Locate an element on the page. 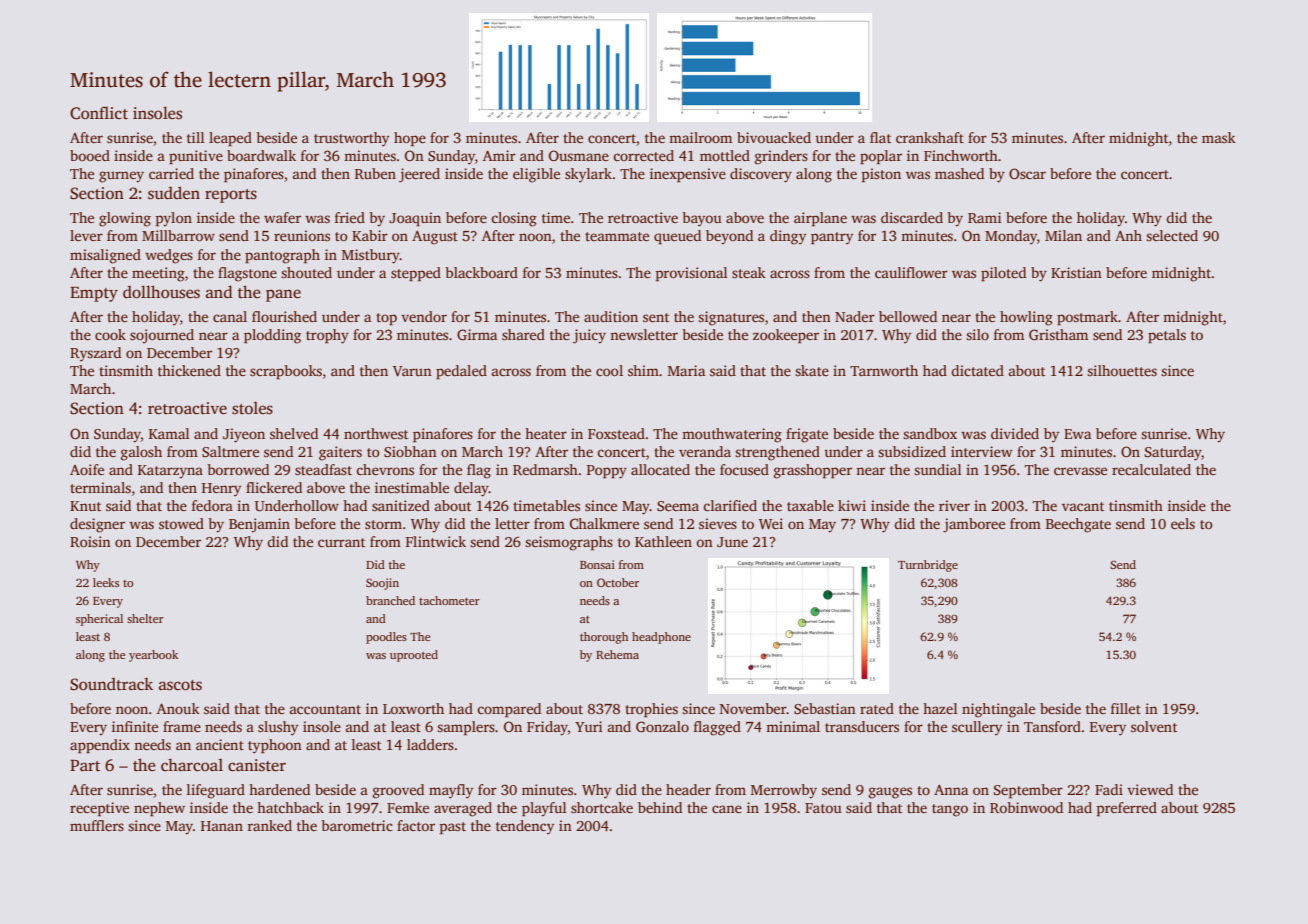 The width and height of the document is (1308, 924). transducers is located at coordinates (862, 726).
